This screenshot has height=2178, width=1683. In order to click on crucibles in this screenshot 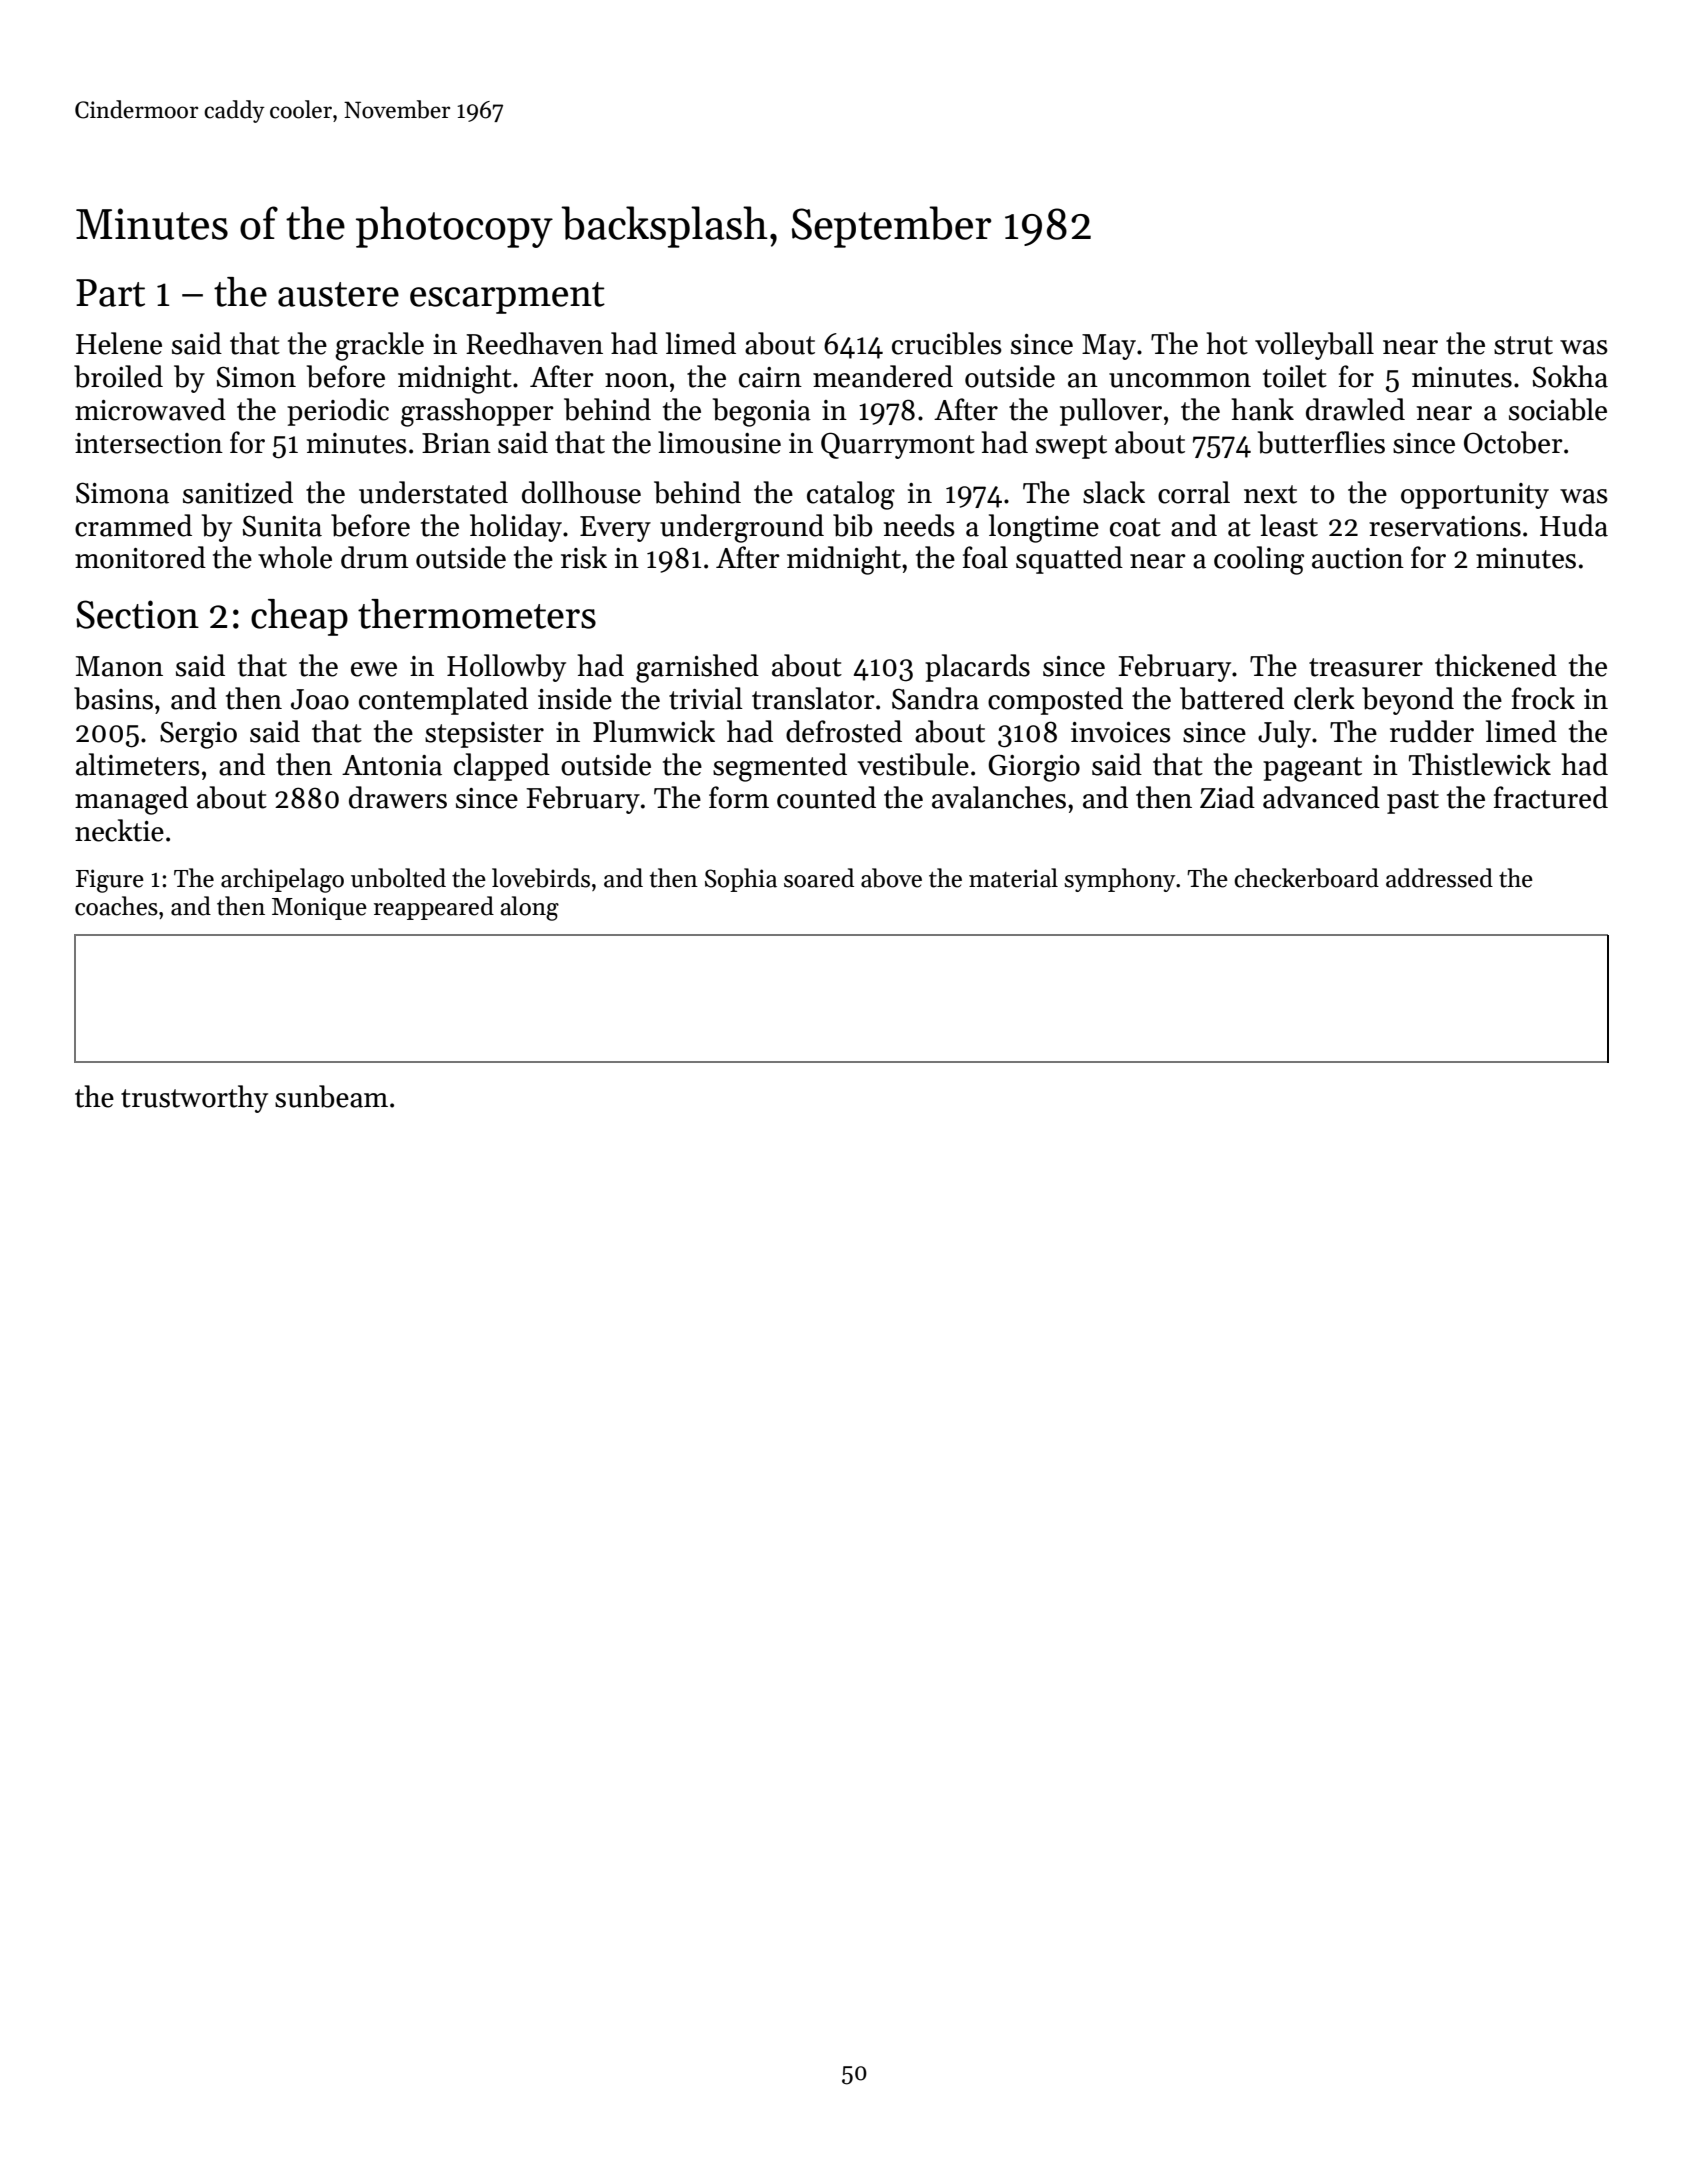, I will do `click(947, 343)`.
